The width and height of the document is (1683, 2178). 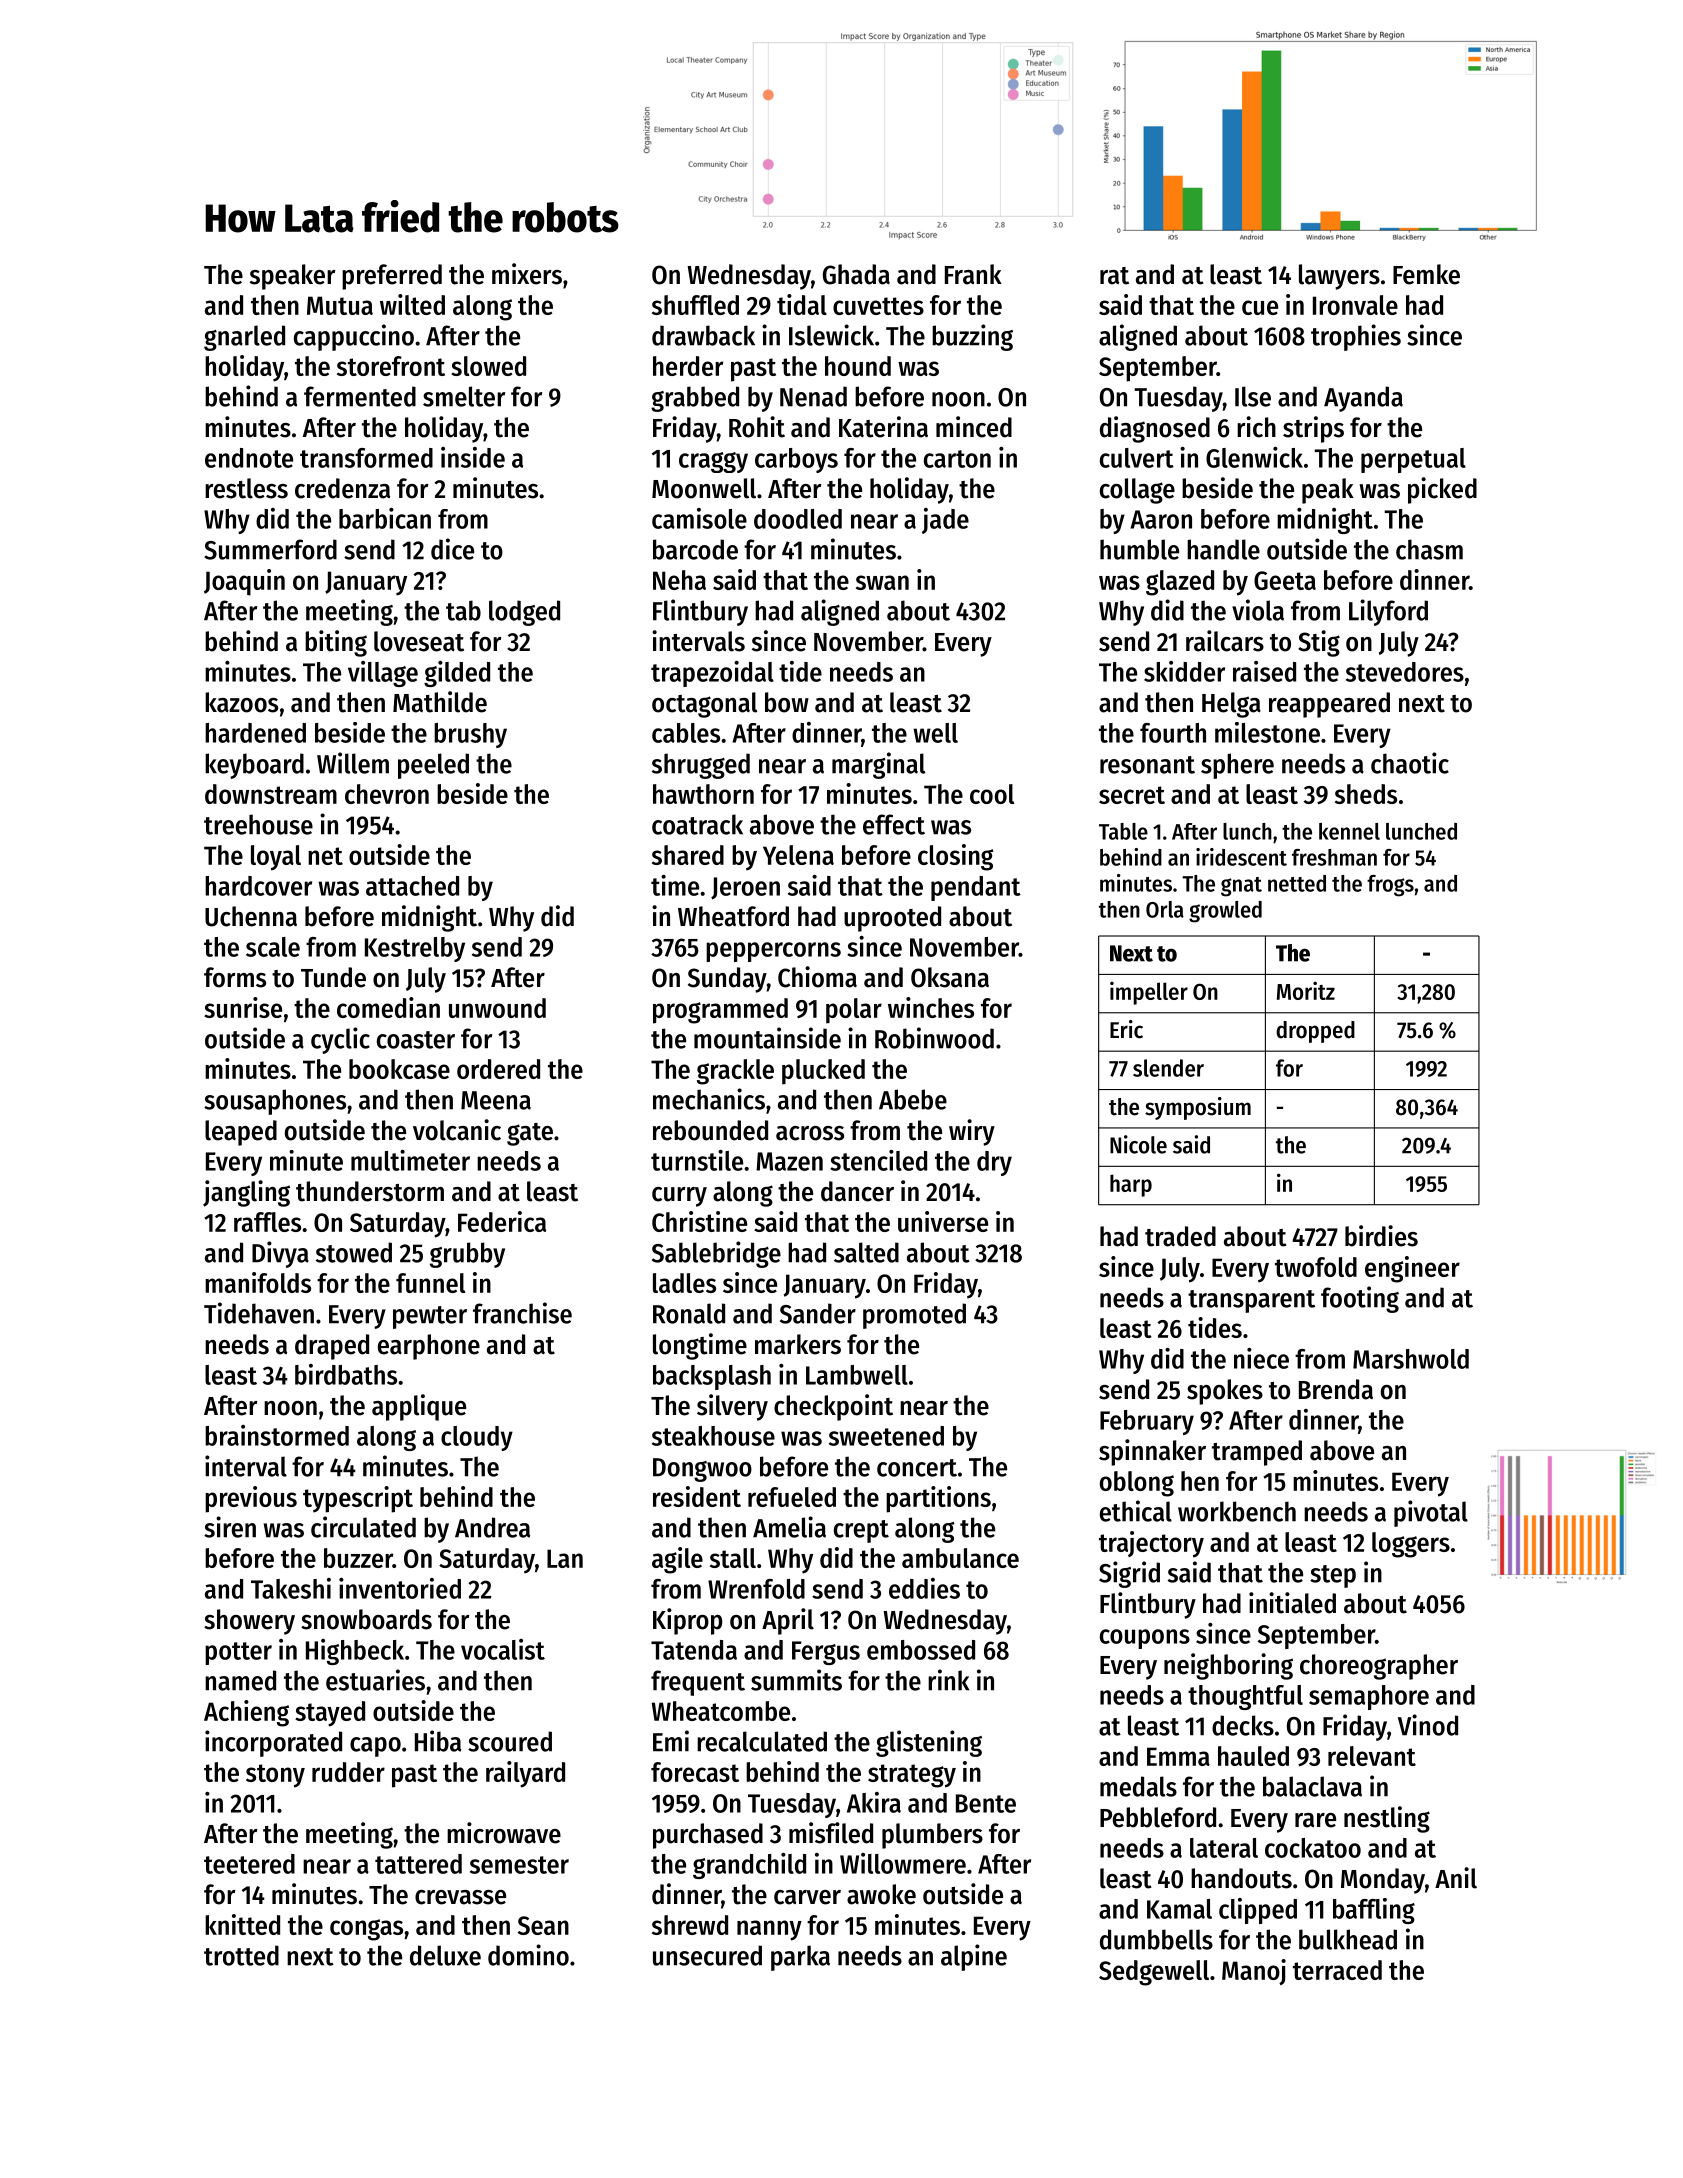 I want to click on congas, so click(x=366, y=1930).
